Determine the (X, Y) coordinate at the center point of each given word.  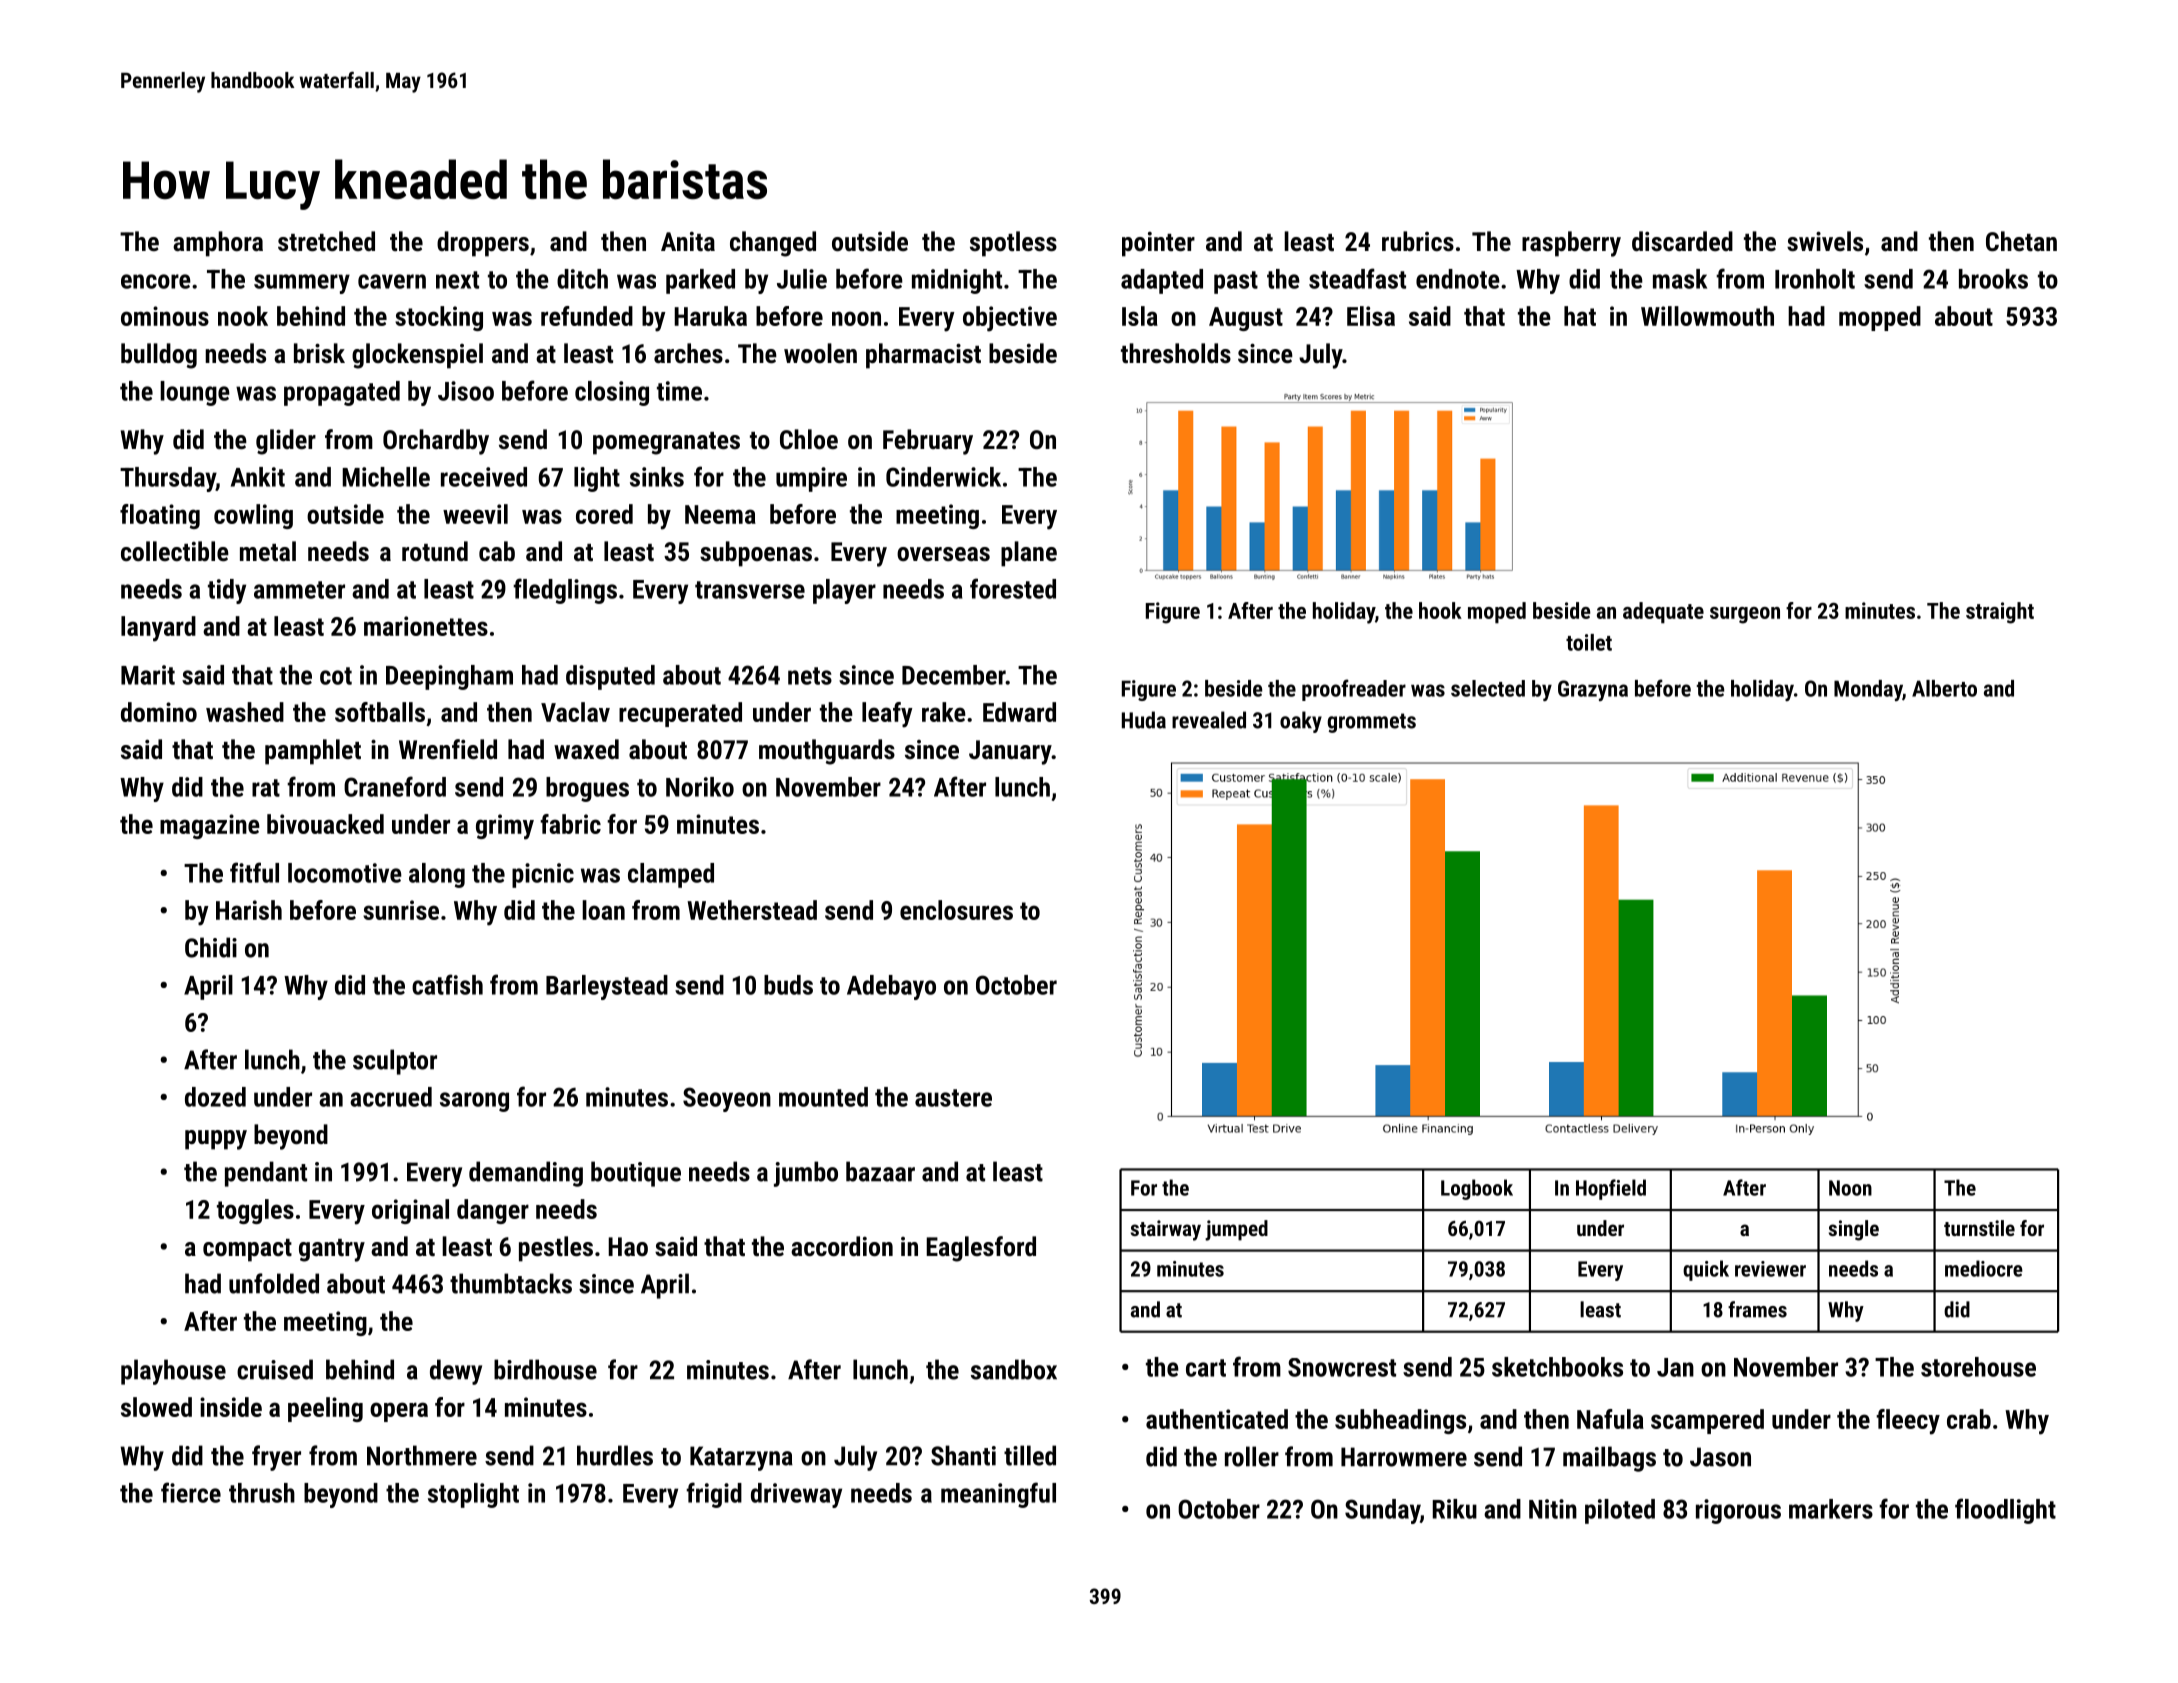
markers (1831, 1509)
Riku (1455, 1509)
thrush (262, 1493)
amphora (218, 244)
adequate (1663, 613)
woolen (820, 353)
